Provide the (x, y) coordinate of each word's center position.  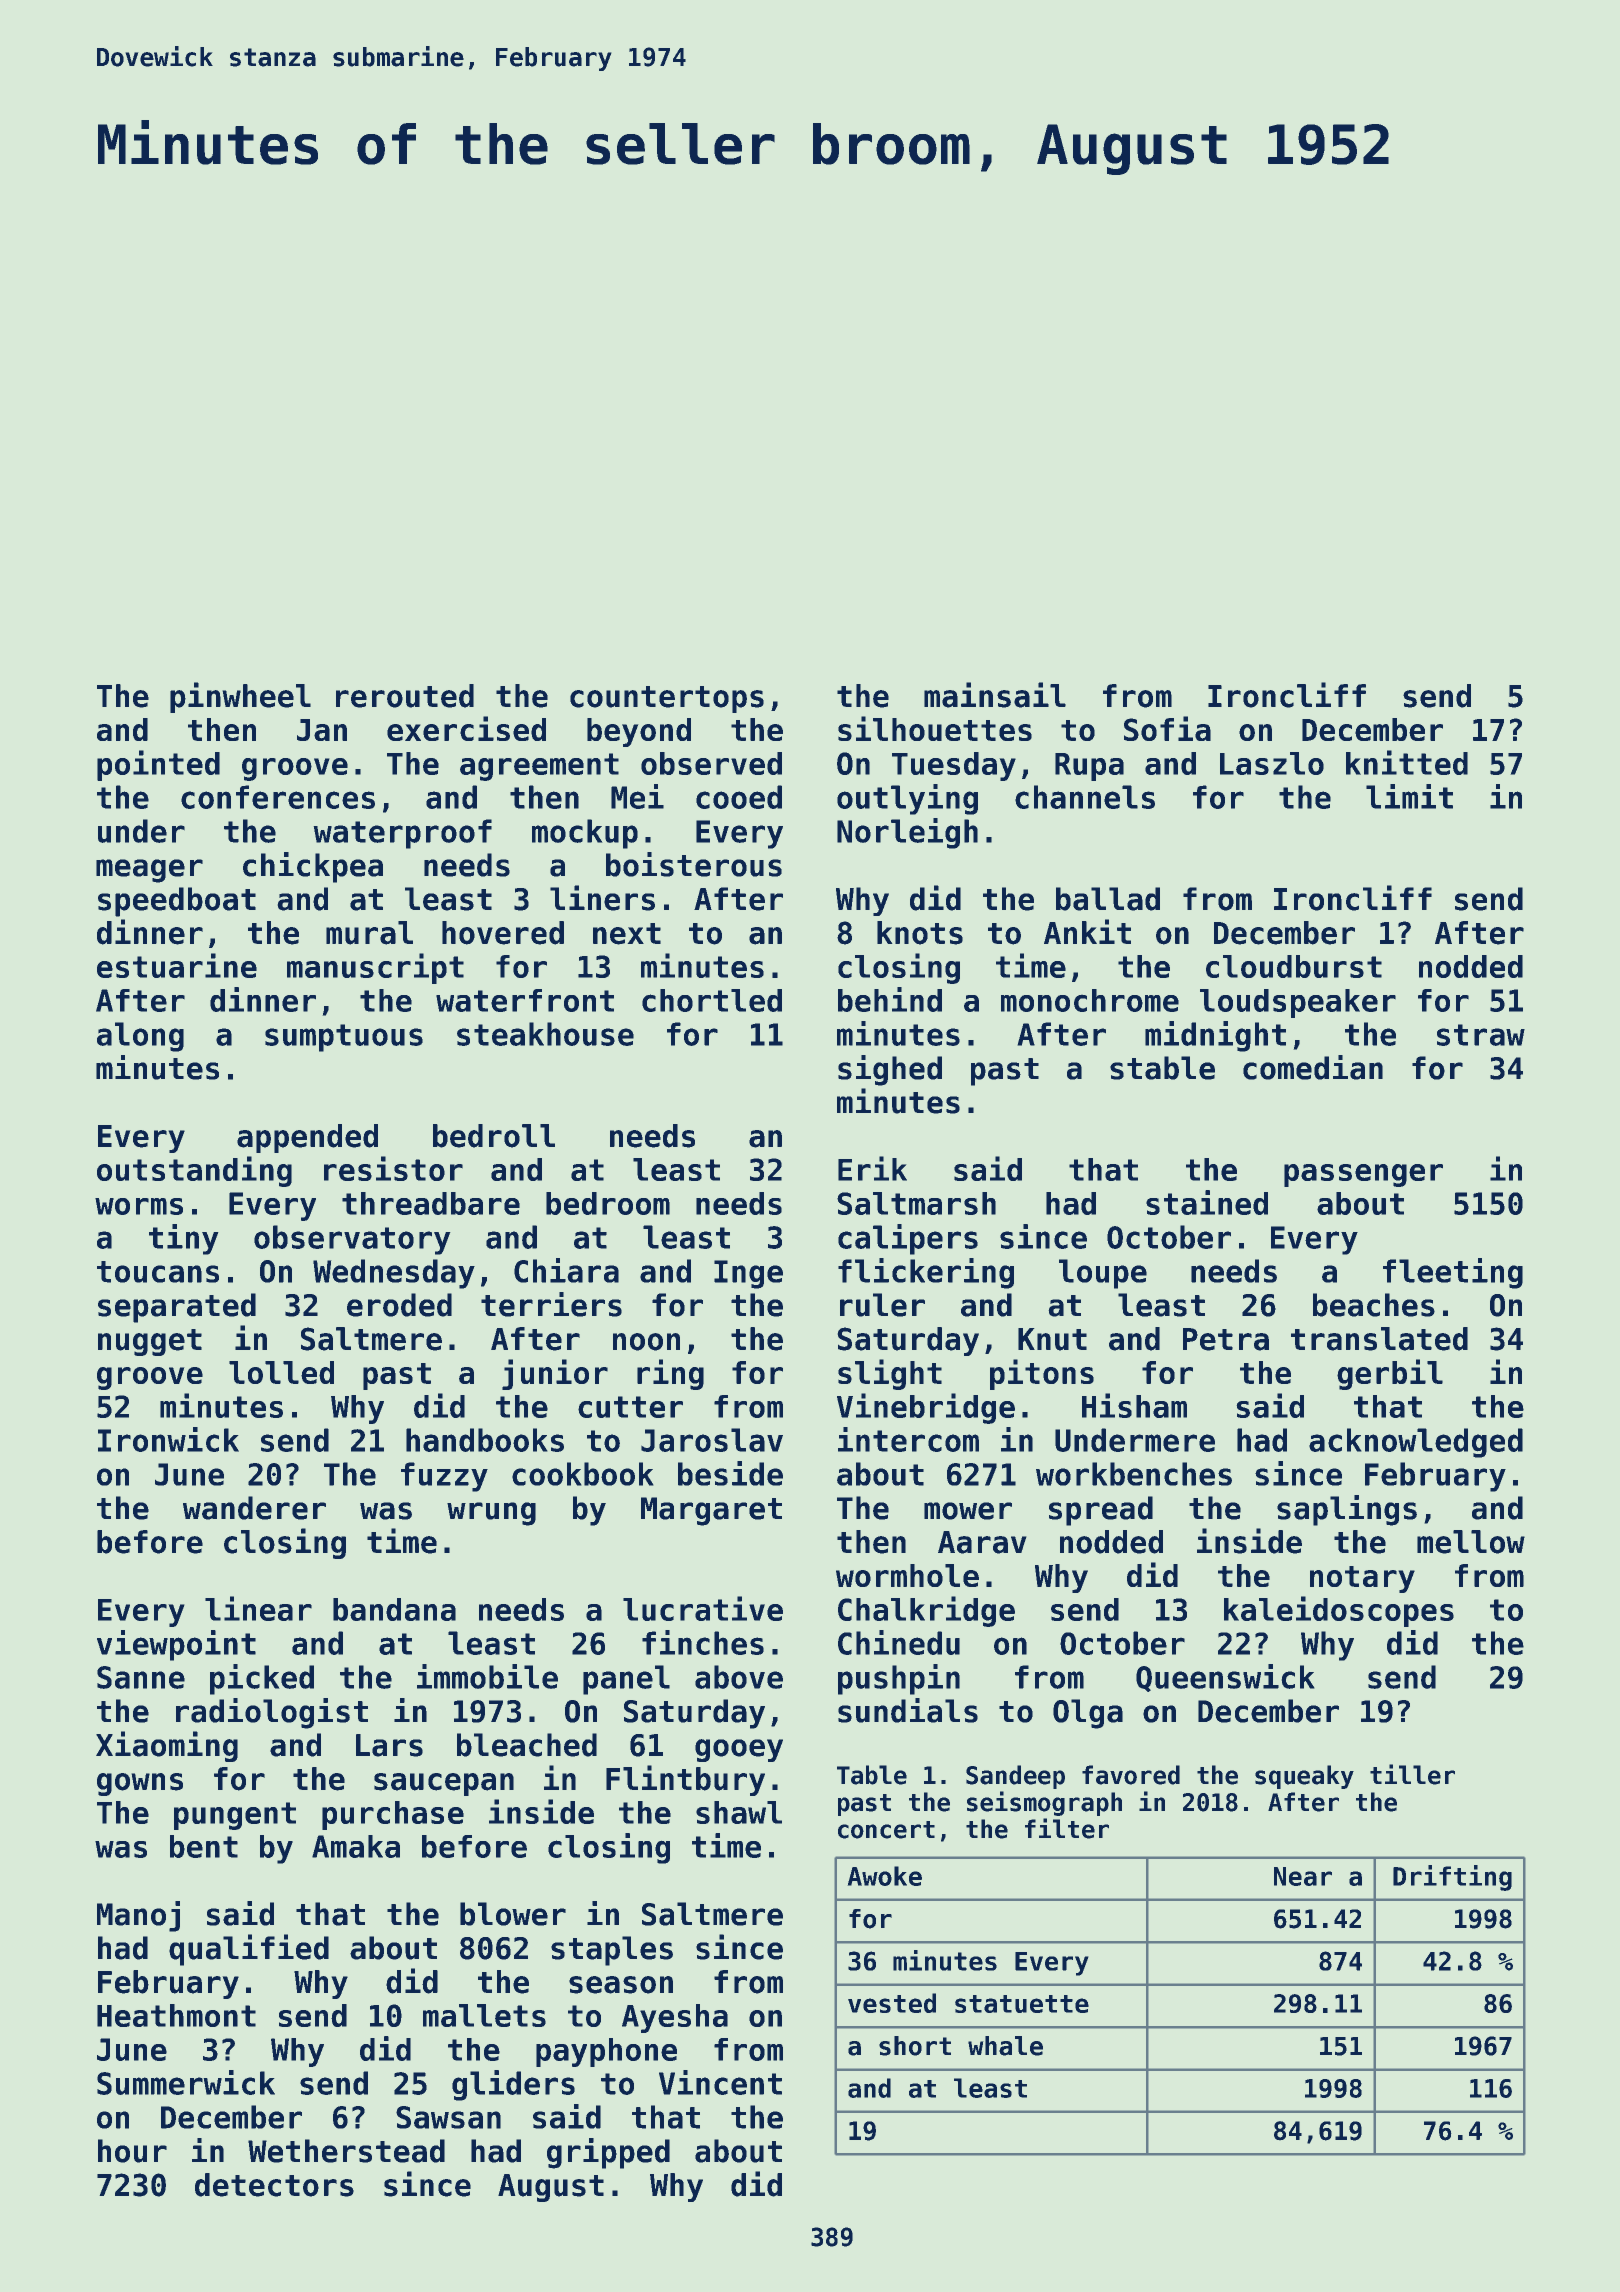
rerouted (405, 696)
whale (1005, 2046)
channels (1085, 797)
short (915, 2046)
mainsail (995, 695)
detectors (274, 2185)
